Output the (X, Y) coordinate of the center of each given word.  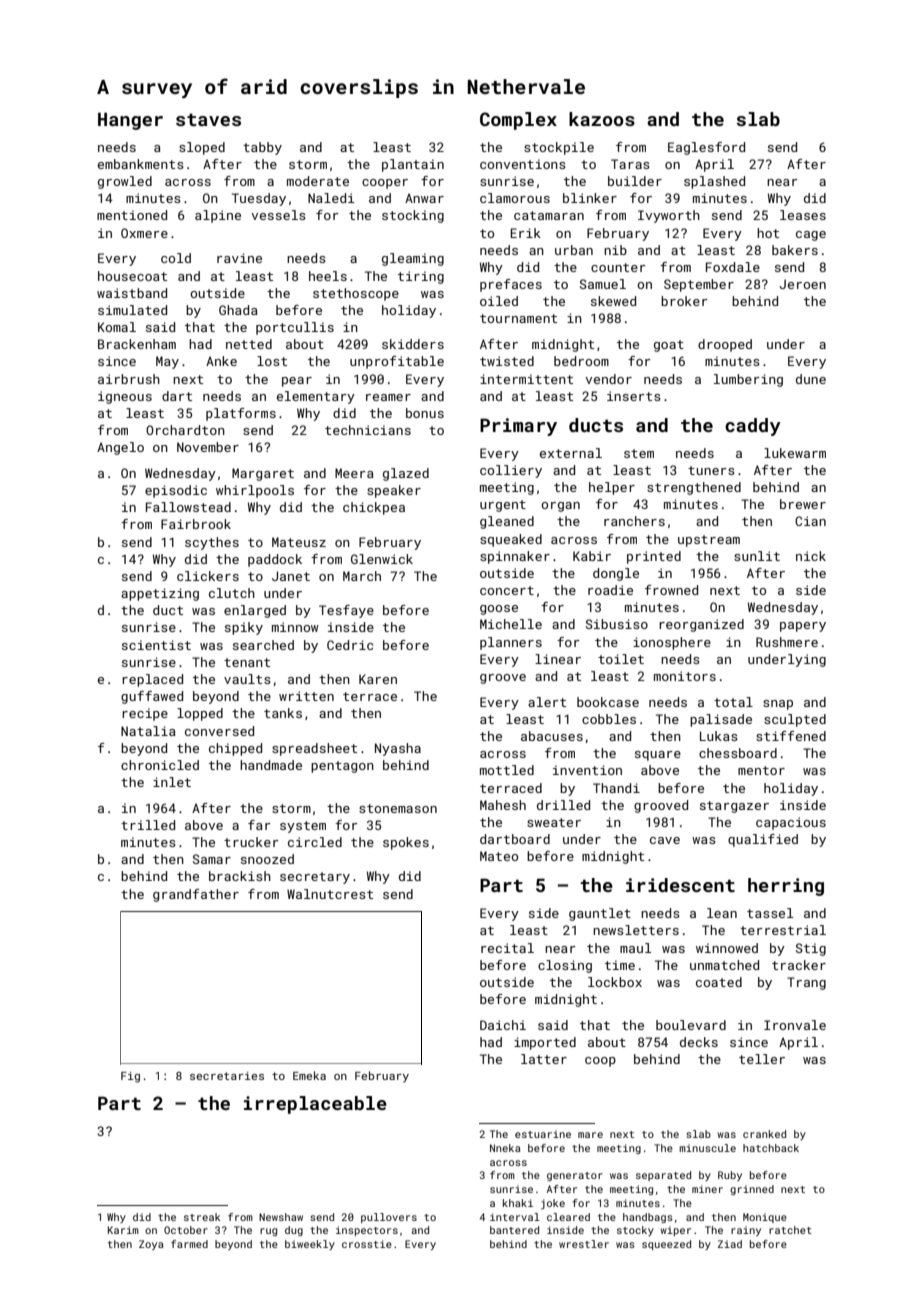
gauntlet (600, 914)
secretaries (227, 1076)
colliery (511, 471)
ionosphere (672, 643)
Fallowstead (188, 507)
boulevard (691, 1025)
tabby (262, 148)
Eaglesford (706, 148)
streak (202, 1217)
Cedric (350, 645)
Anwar (424, 198)
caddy (753, 427)
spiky (244, 628)
